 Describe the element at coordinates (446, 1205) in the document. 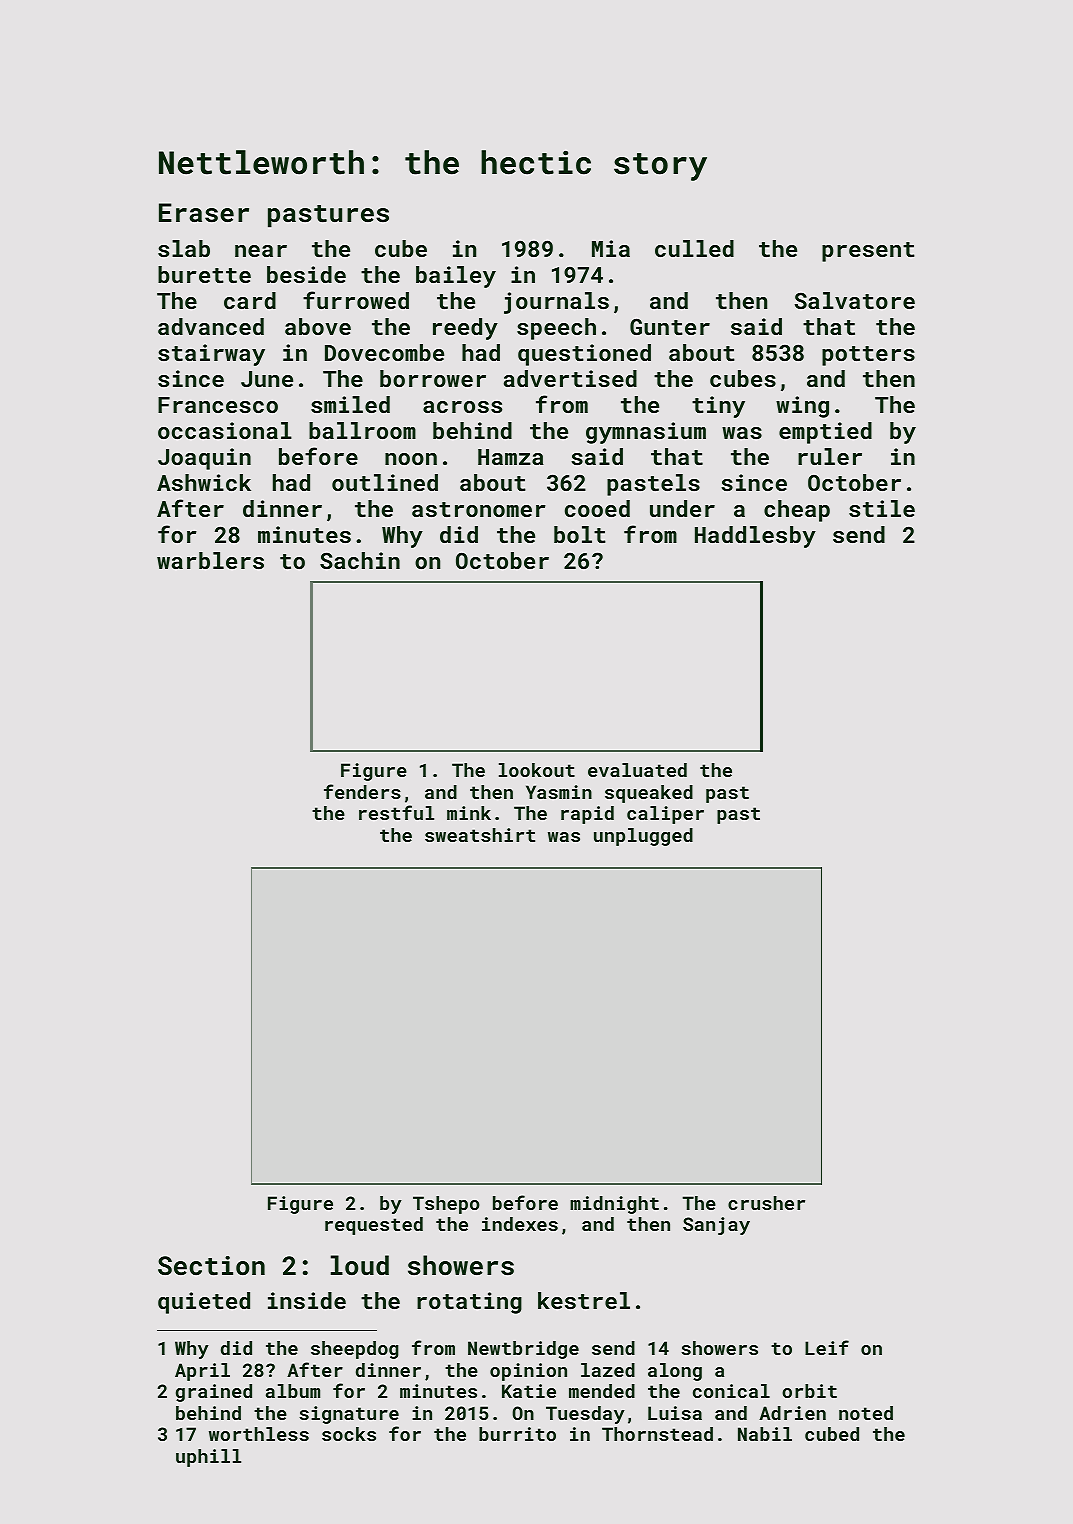

I see `Tshepo` at that location.
